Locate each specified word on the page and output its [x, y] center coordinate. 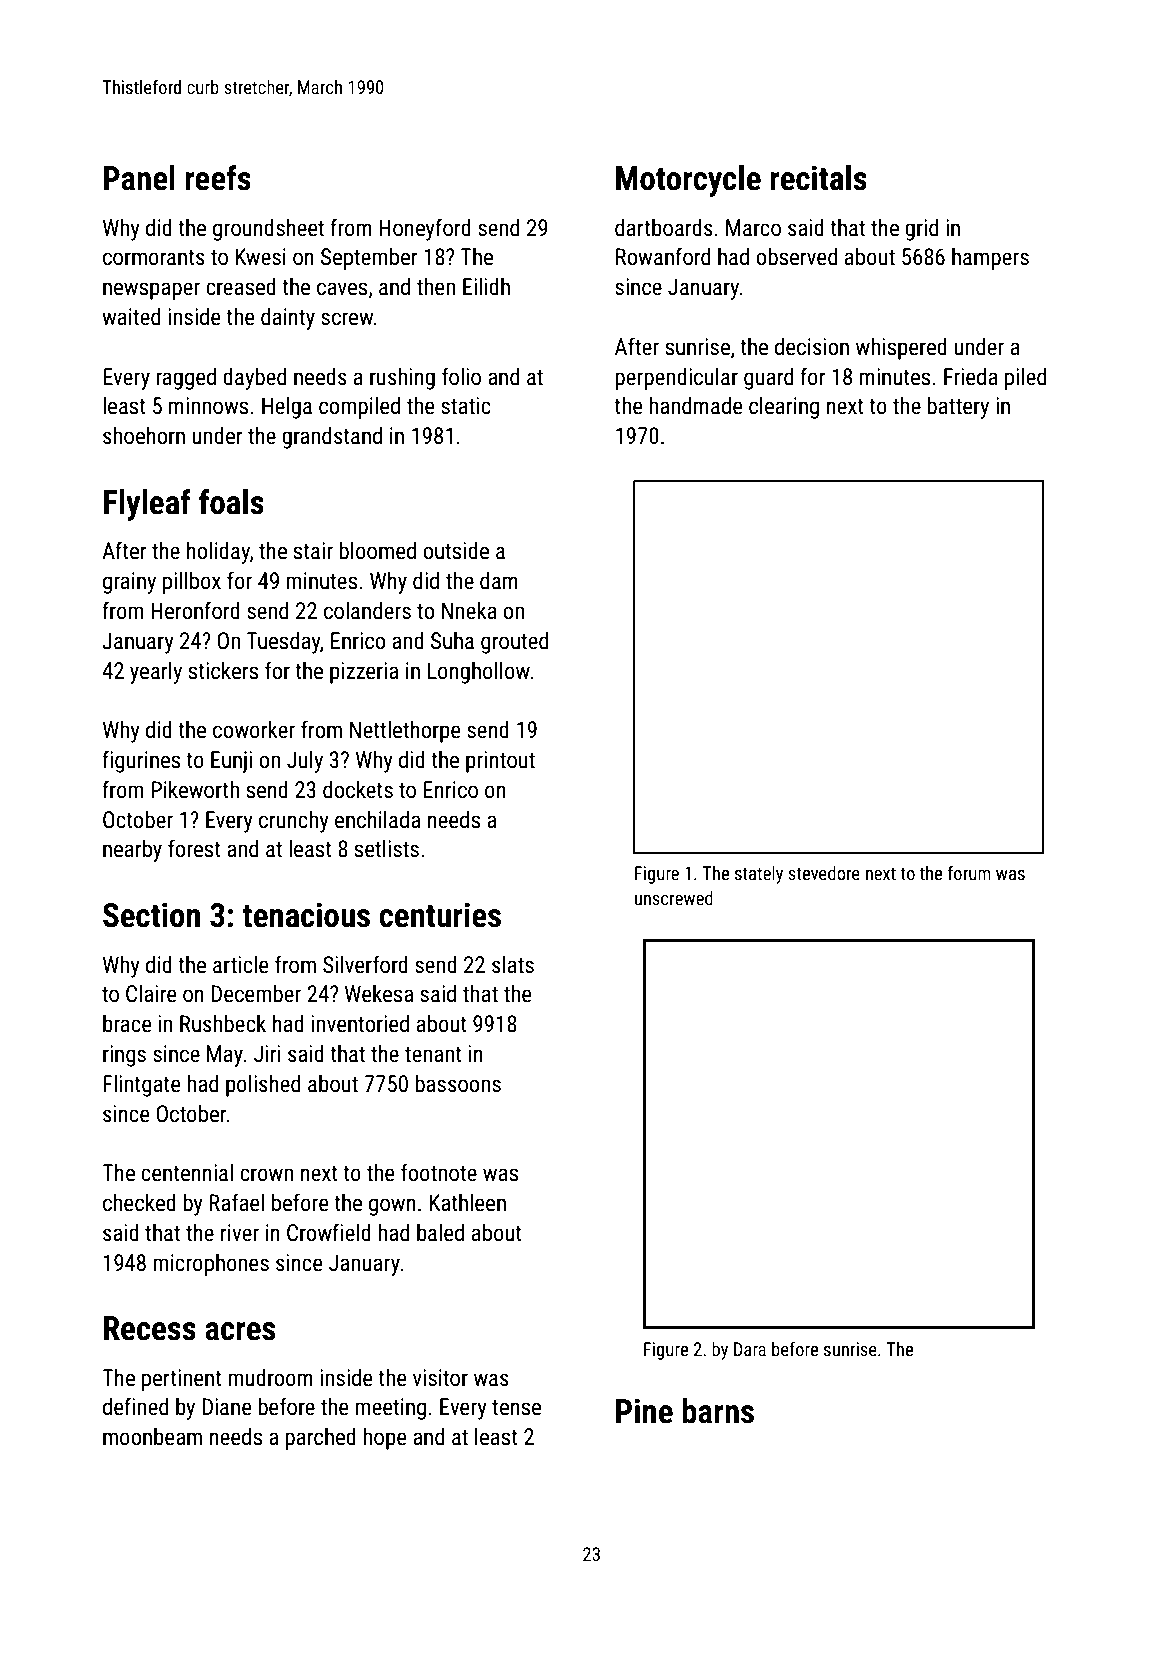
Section [151, 915]
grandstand [332, 438]
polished [263, 1086]
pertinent [182, 1380]
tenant [433, 1055]
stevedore [824, 873]
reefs [218, 178]
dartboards [664, 228]
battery [958, 408]
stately [759, 875]
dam [499, 581]
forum [969, 872]
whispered [901, 349]
